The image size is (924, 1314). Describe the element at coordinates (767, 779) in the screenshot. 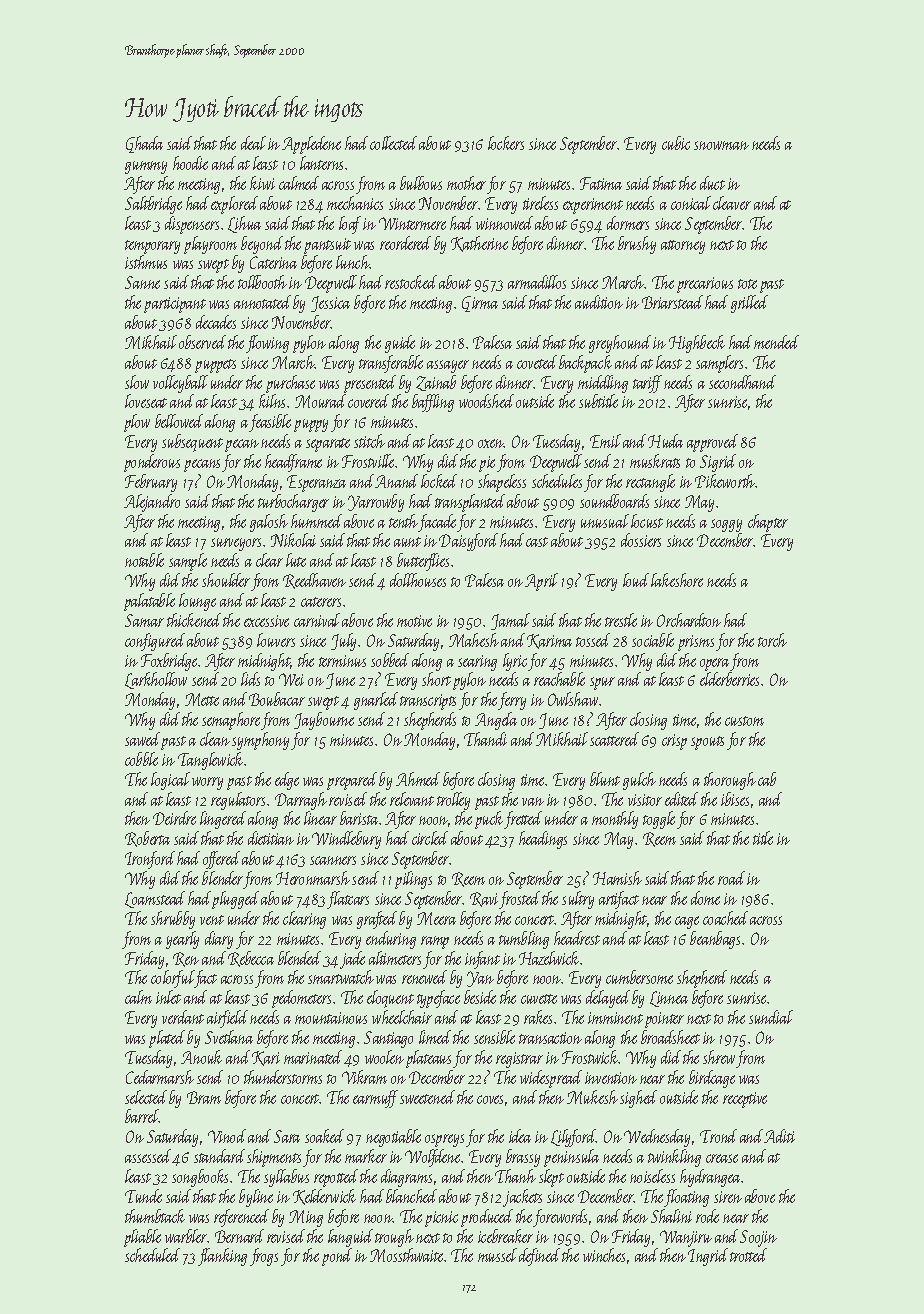

I see `cab` at that location.
